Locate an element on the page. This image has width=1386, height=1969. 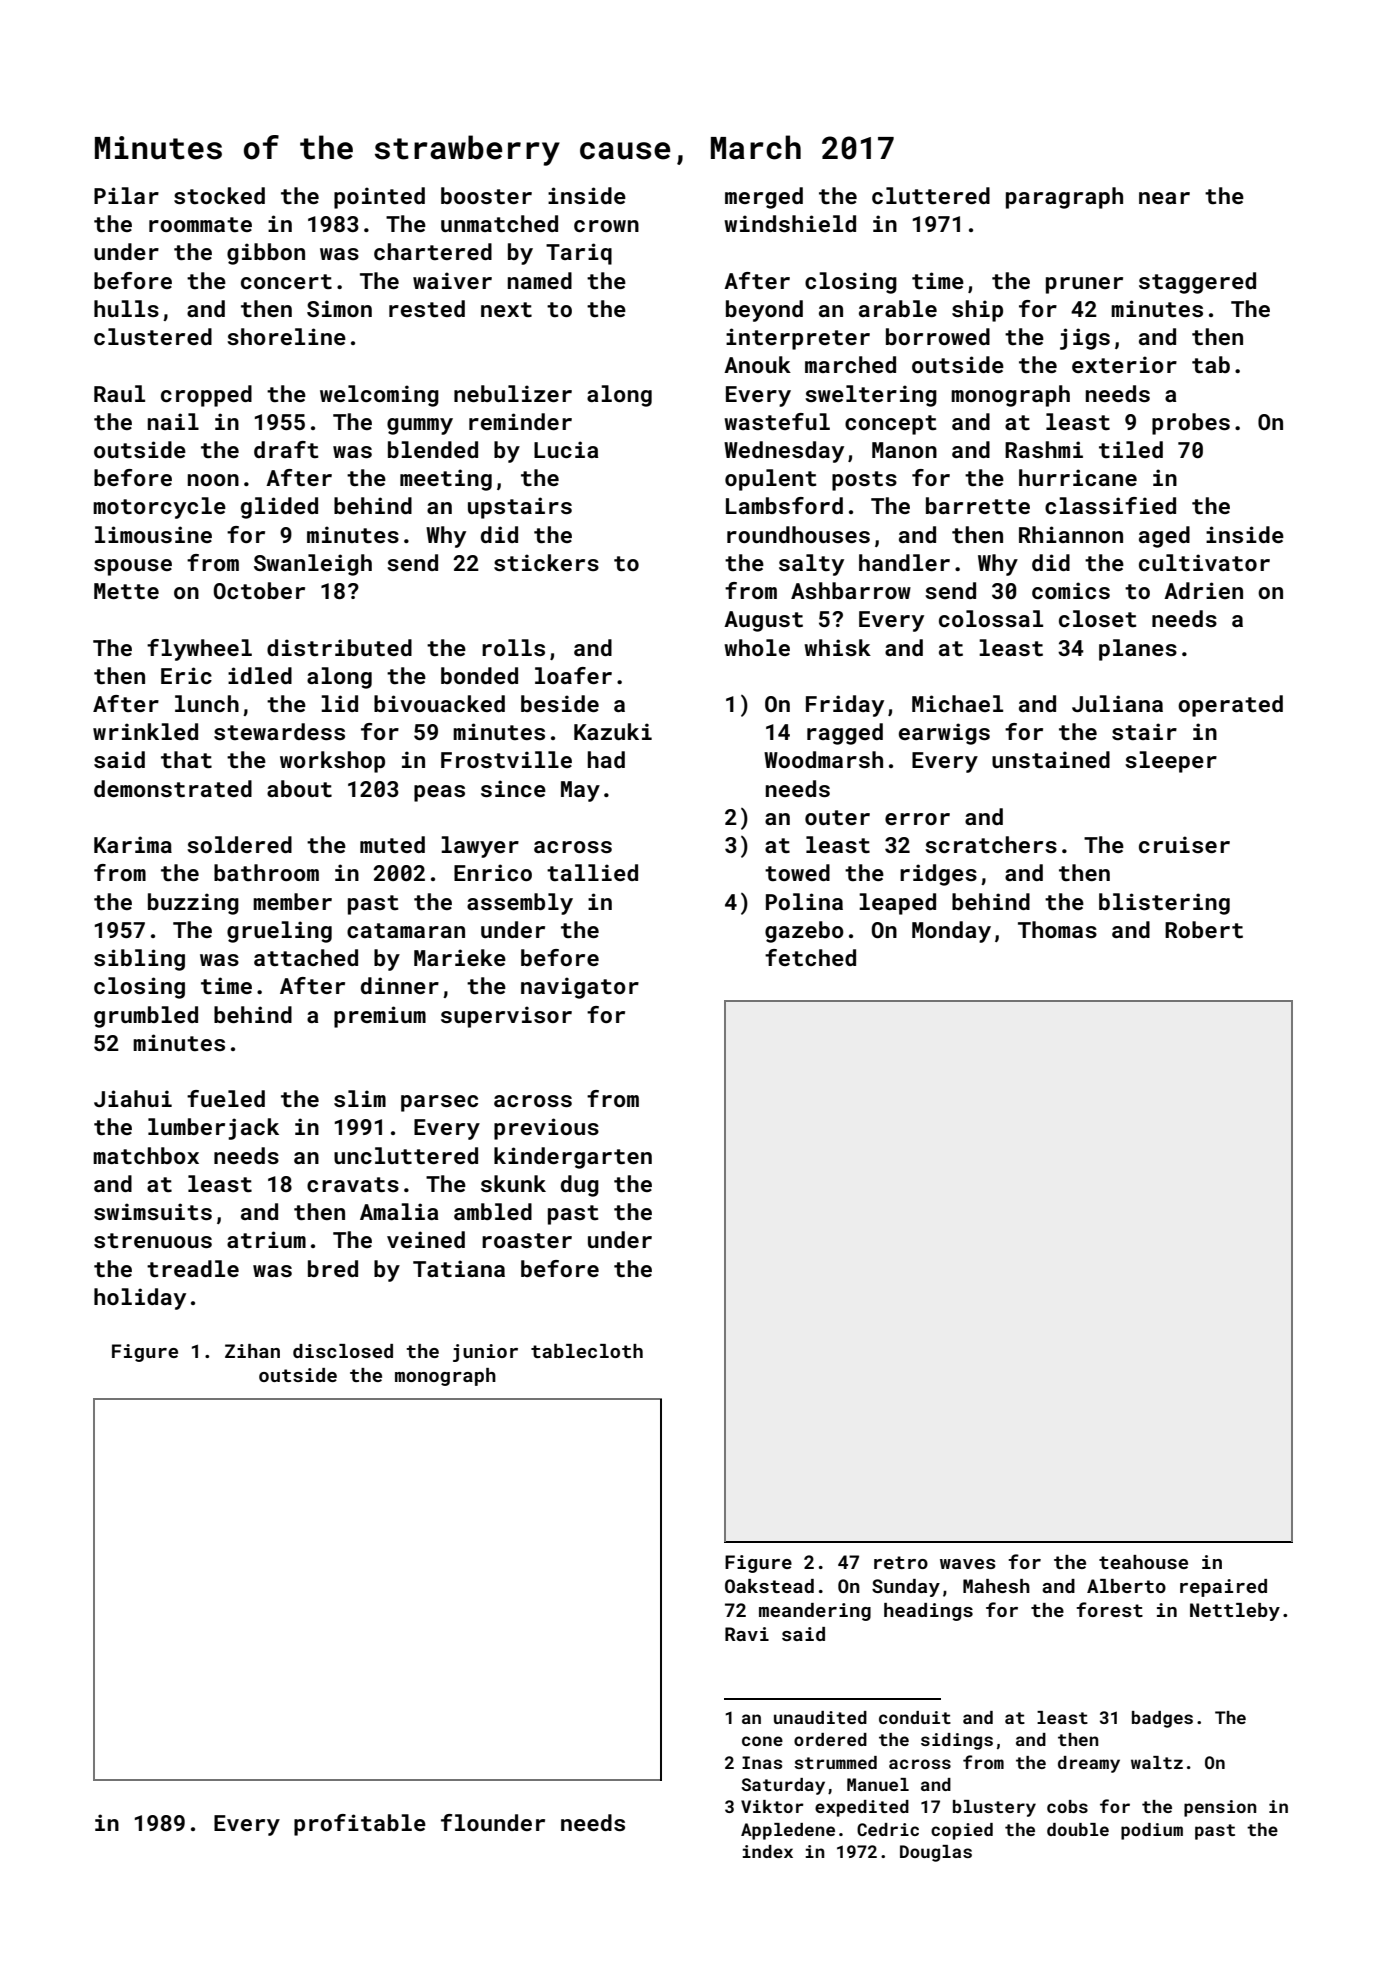
profitable is located at coordinates (360, 1825).
